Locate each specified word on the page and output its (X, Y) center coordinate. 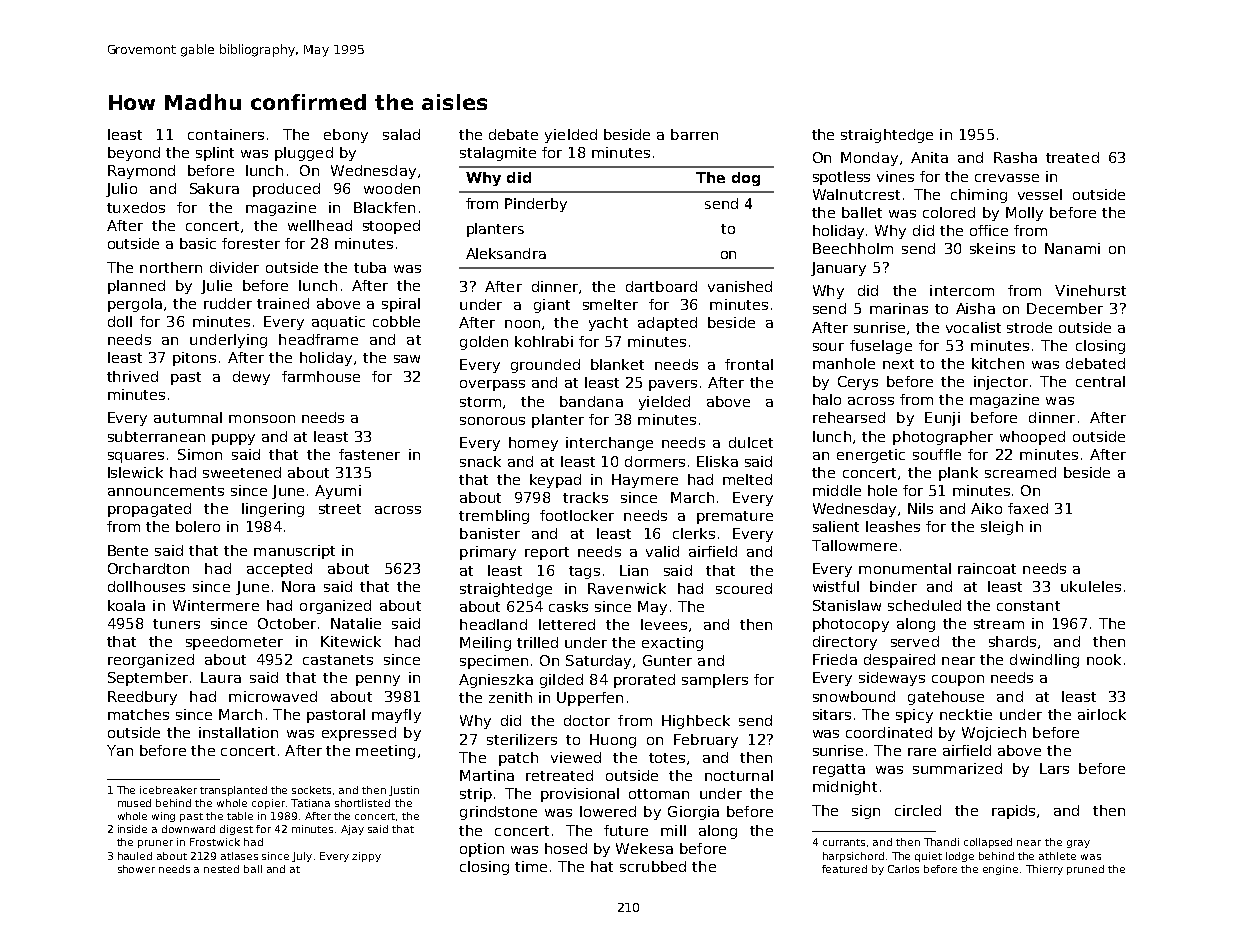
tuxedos (136, 207)
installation (238, 732)
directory (845, 643)
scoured (744, 588)
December (1065, 308)
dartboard (661, 286)
